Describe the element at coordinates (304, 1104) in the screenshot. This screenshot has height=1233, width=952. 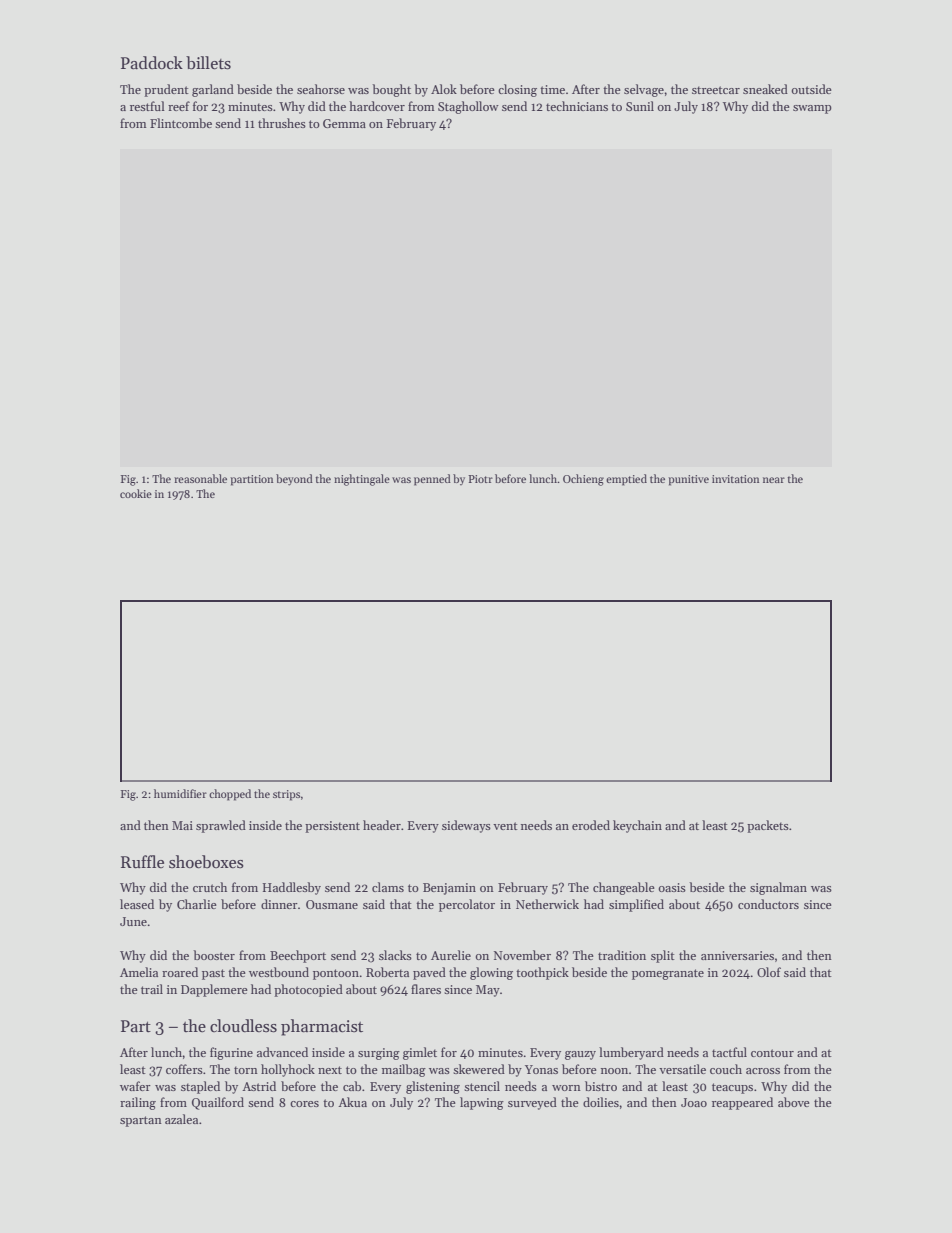
I see `cores` at that location.
